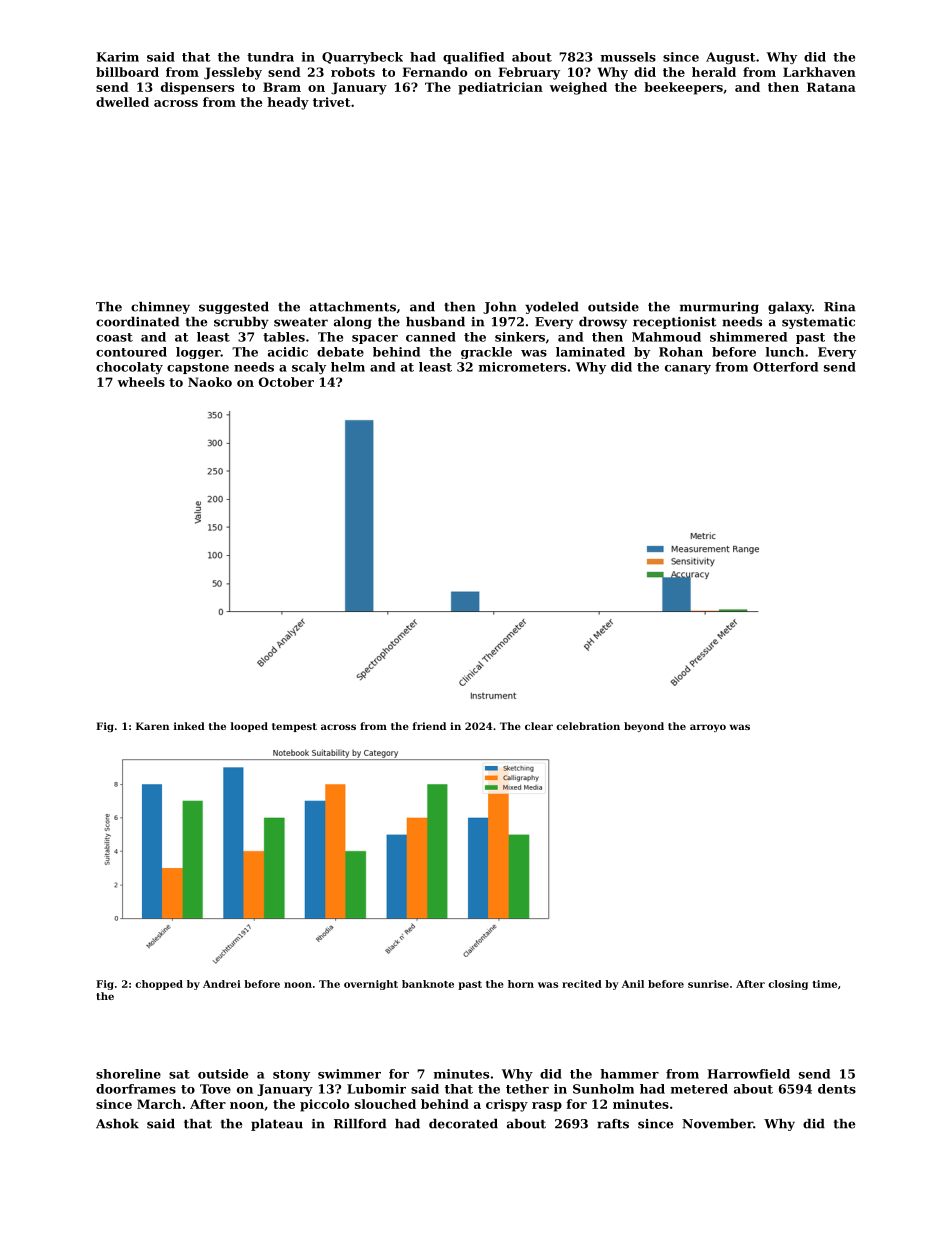  What do you see at coordinates (348, 367) in the screenshot?
I see `helm` at bounding box center [348, 367].
